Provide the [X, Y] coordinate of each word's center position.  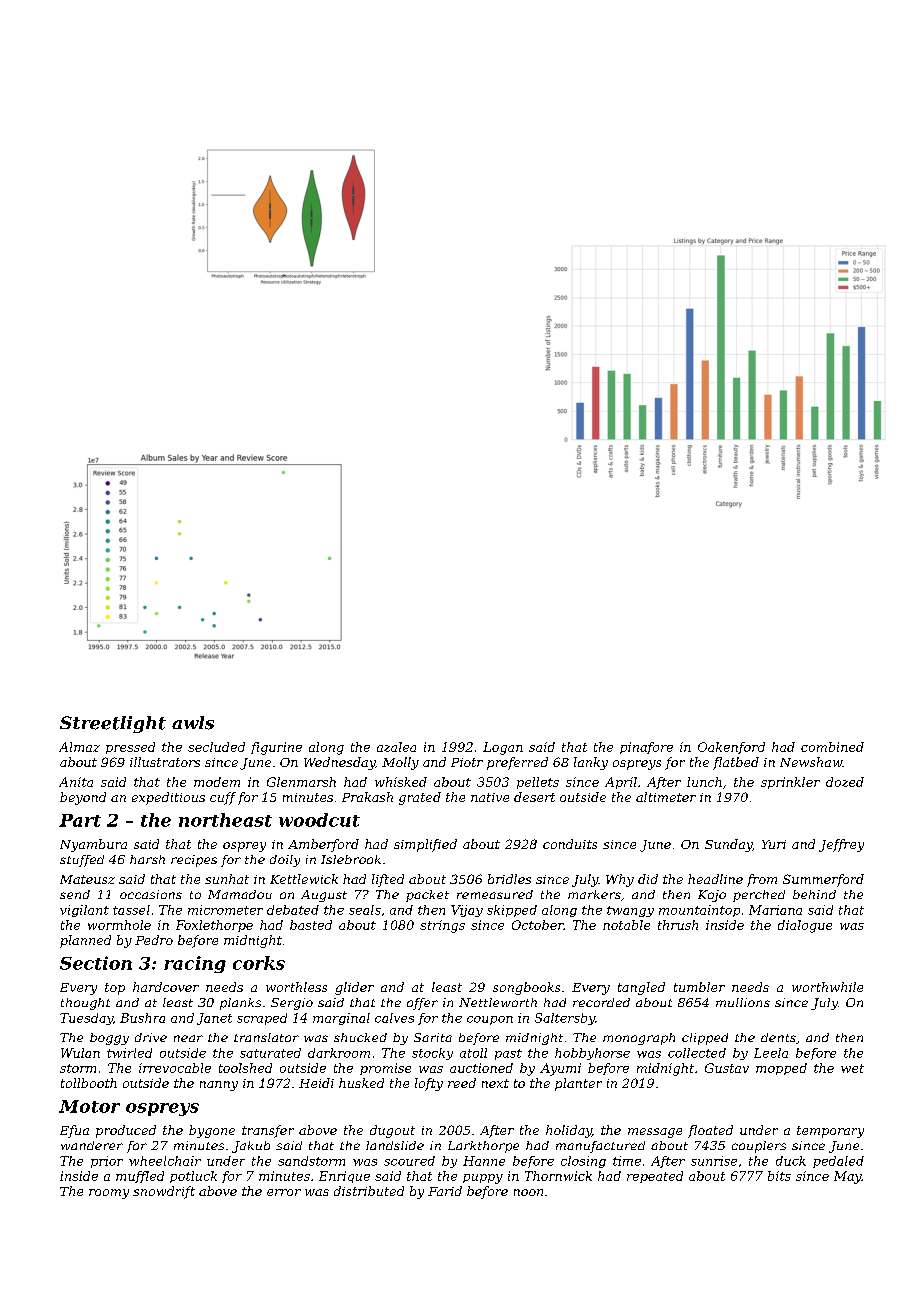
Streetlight [113, 724]
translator [266, 1037]
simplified [425, 845]
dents [778, 1037]
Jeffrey [841, 845]
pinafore [646, 748]
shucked [360, 1037]
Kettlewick [304, 879]
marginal [341, 1019]
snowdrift [164, 1192]
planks [240, 1004]
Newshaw [811, 762]
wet [852, 1068]
